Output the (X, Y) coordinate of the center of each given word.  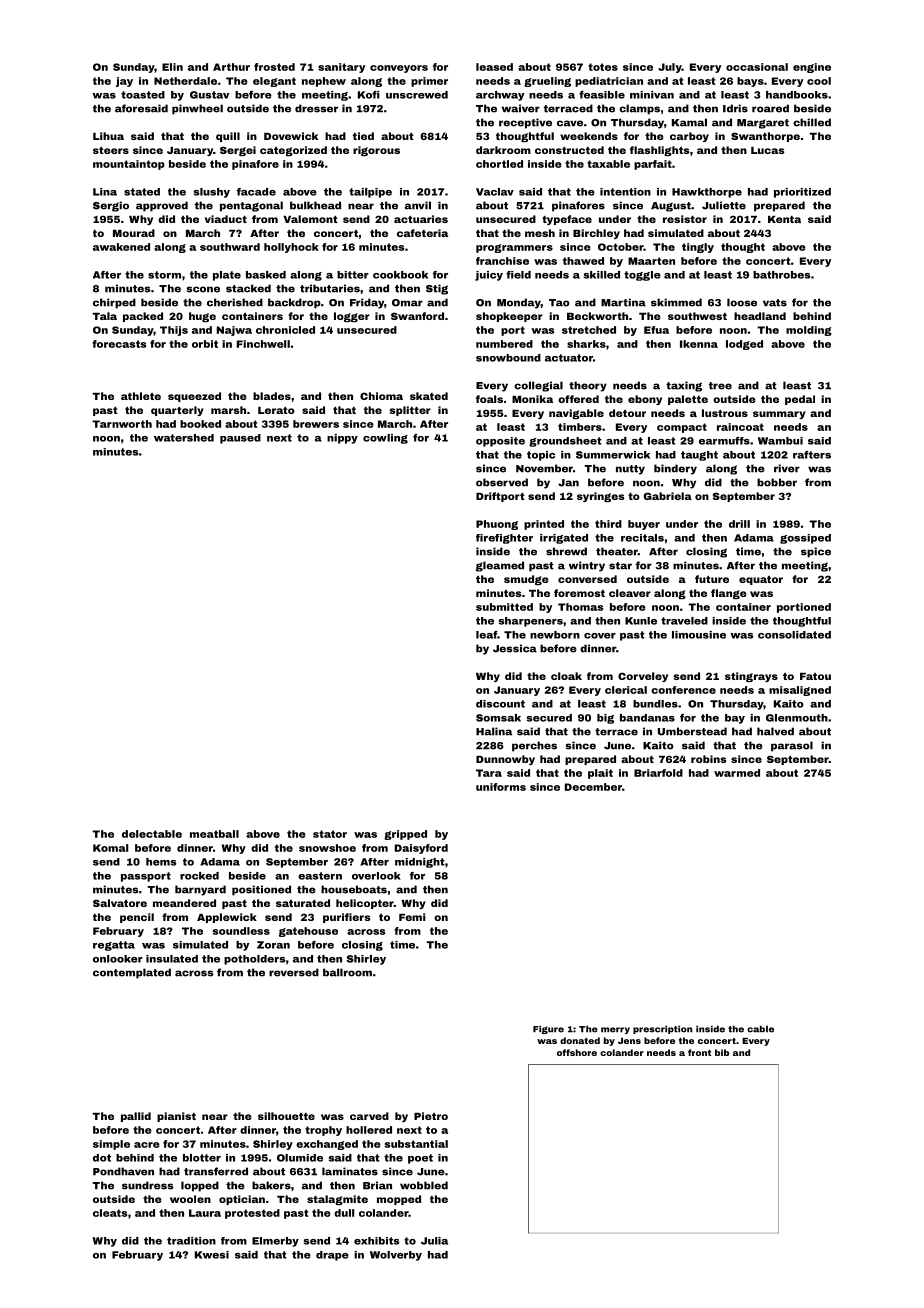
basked (266, 275)
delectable (152, 834)
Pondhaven (123, 1171)
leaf (486, 635)
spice (816, 552)
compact (682, 428)
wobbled (424, 1185)
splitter (410, 411)
